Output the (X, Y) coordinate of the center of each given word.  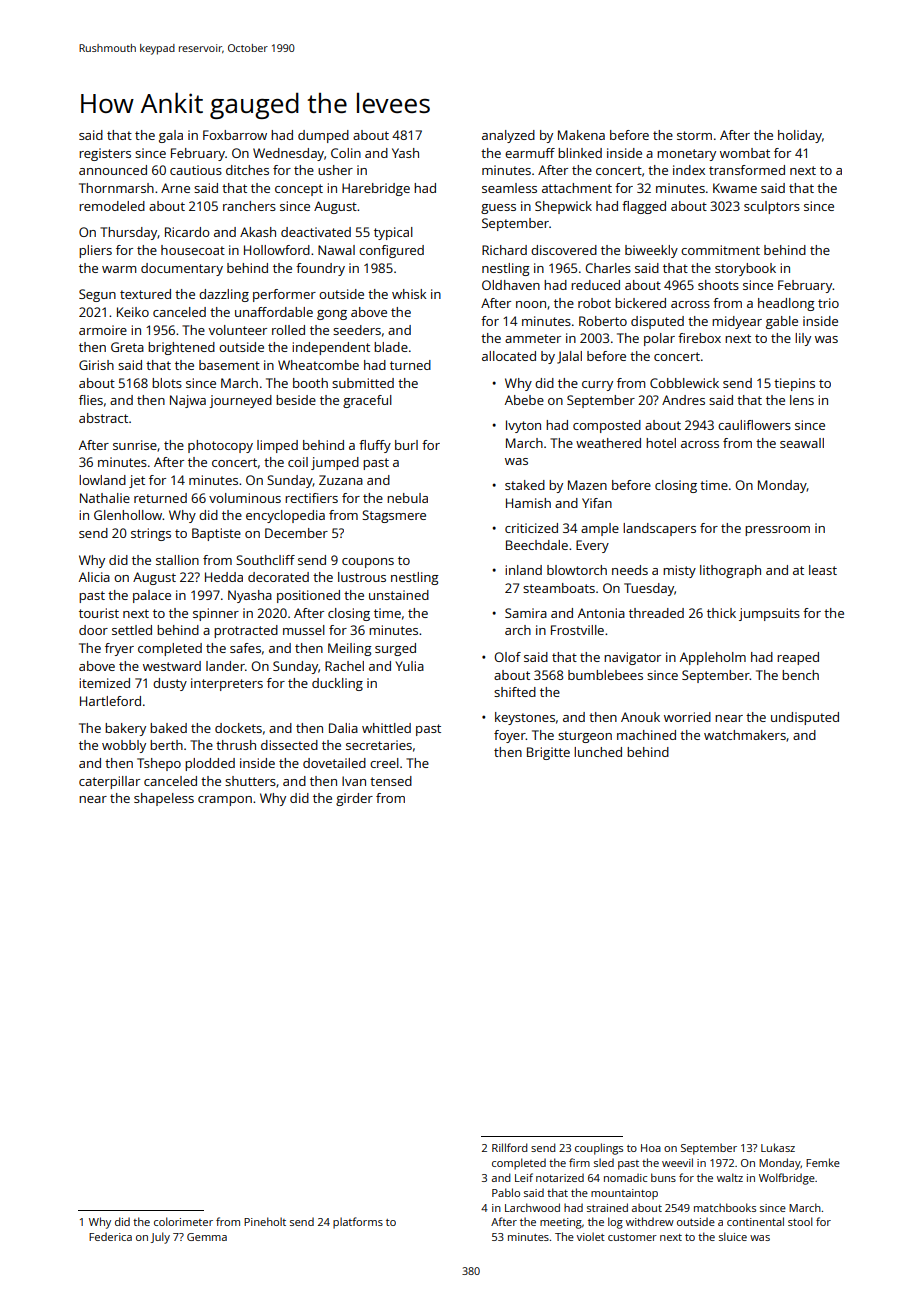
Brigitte (548, 753)
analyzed (508, 136)
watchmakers (745, 735)
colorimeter (183, 1221)
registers (105, 154)
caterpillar (109, 782)
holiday (800, 136)
